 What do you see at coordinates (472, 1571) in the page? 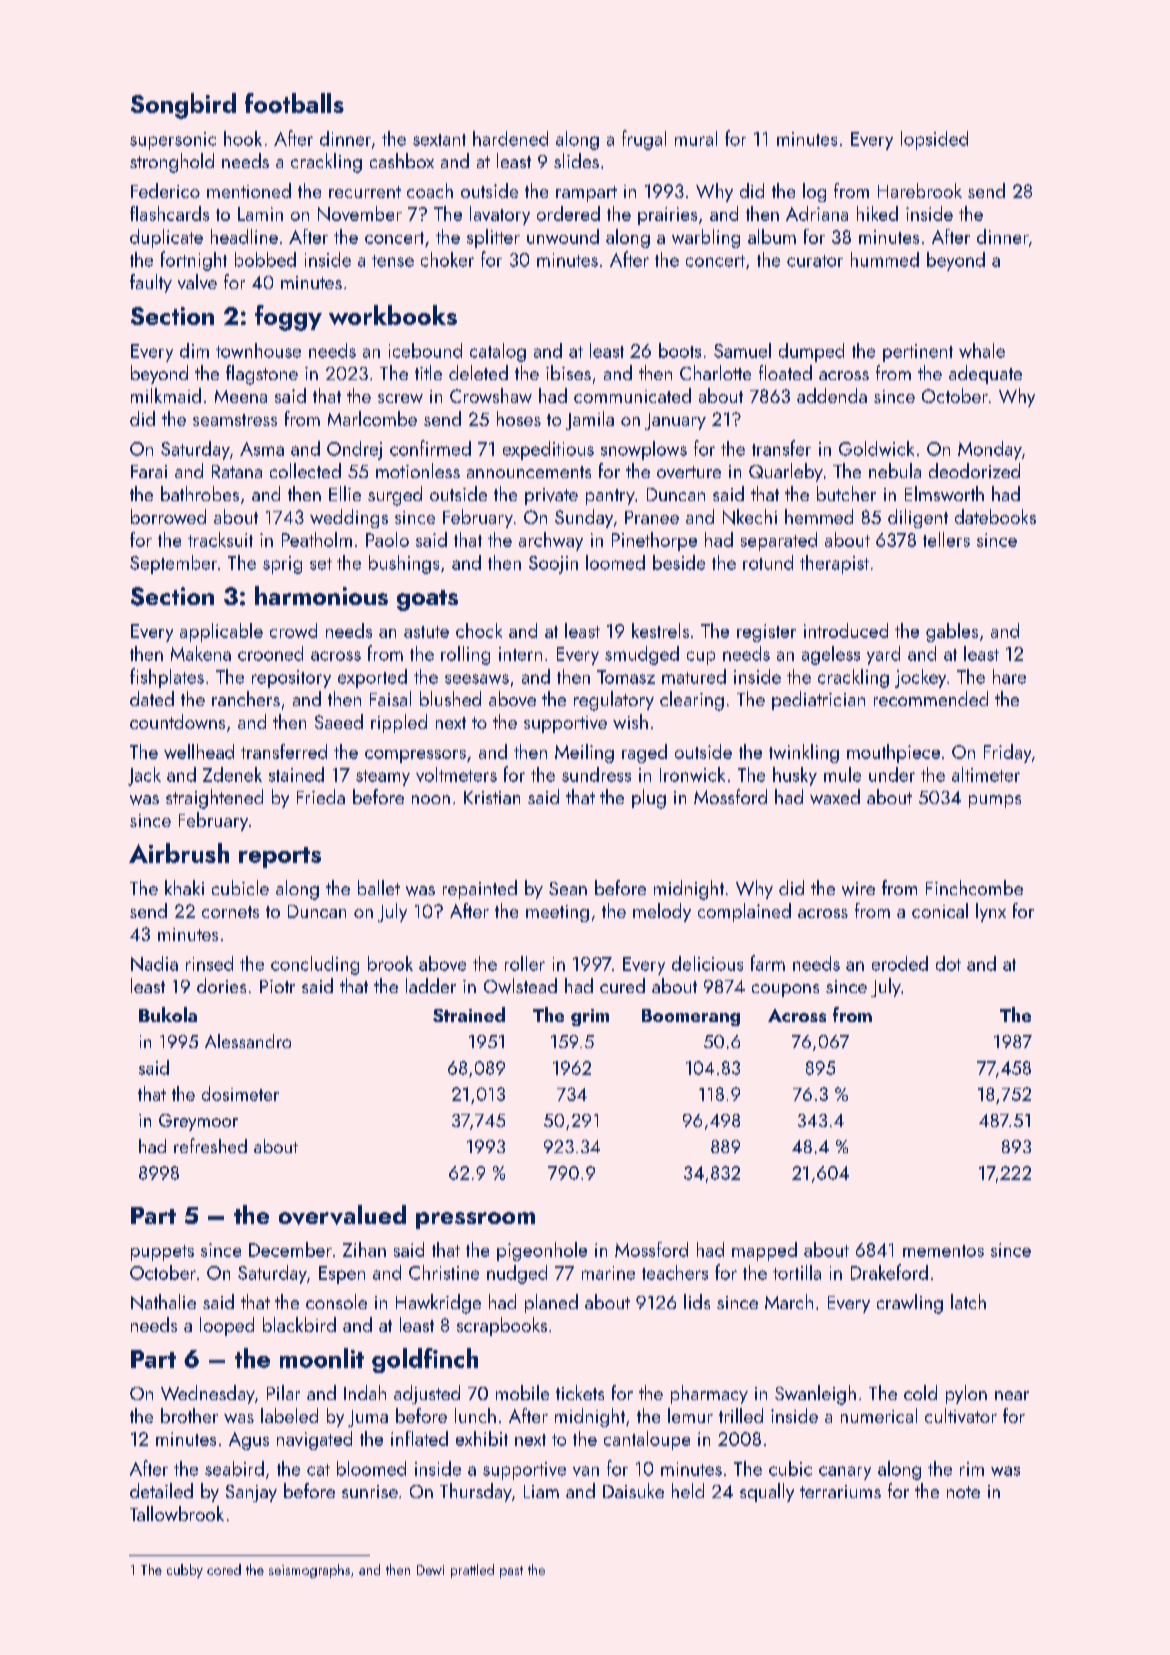
I see `prattled` at bounding box center [472, 1571].
